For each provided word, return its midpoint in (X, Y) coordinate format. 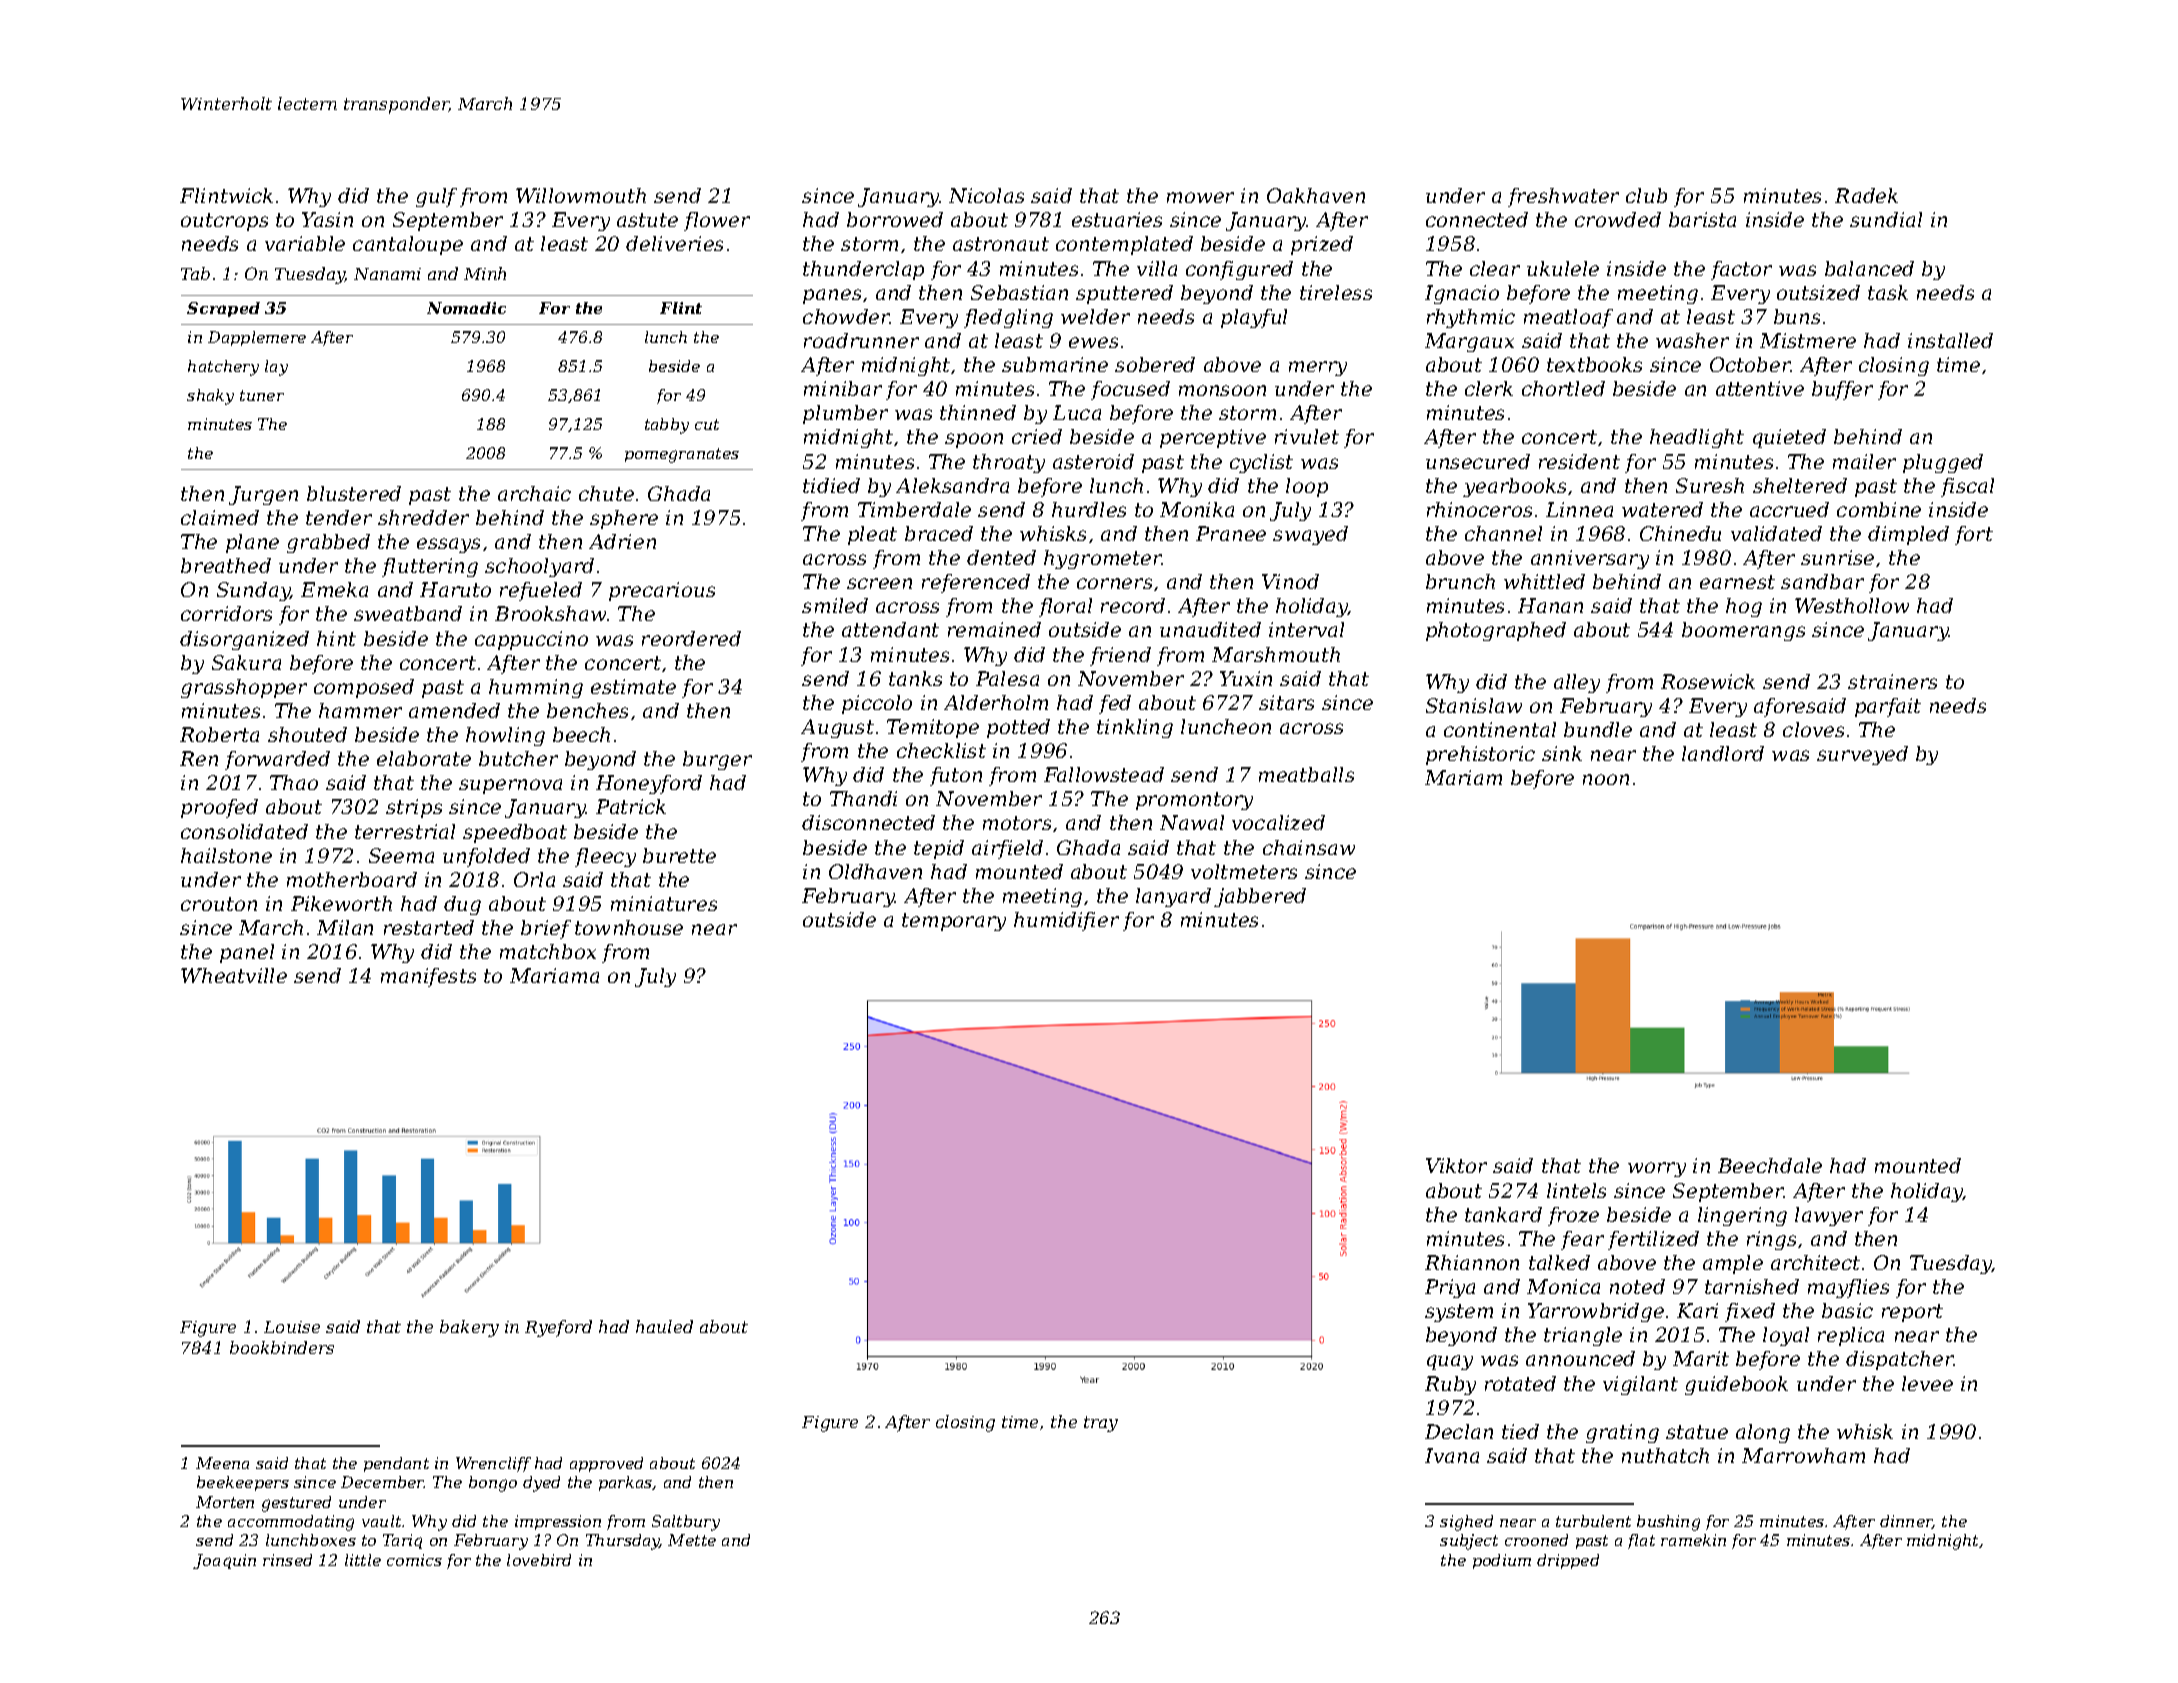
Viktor (1456, 1165)
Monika (1197, 509)
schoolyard (539, 567)
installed (1950, 340)
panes (832, 296)
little (363, 1560)
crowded (1618, 219)
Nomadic (466, 308)
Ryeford (558, 1328)
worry (1657, 1169)
